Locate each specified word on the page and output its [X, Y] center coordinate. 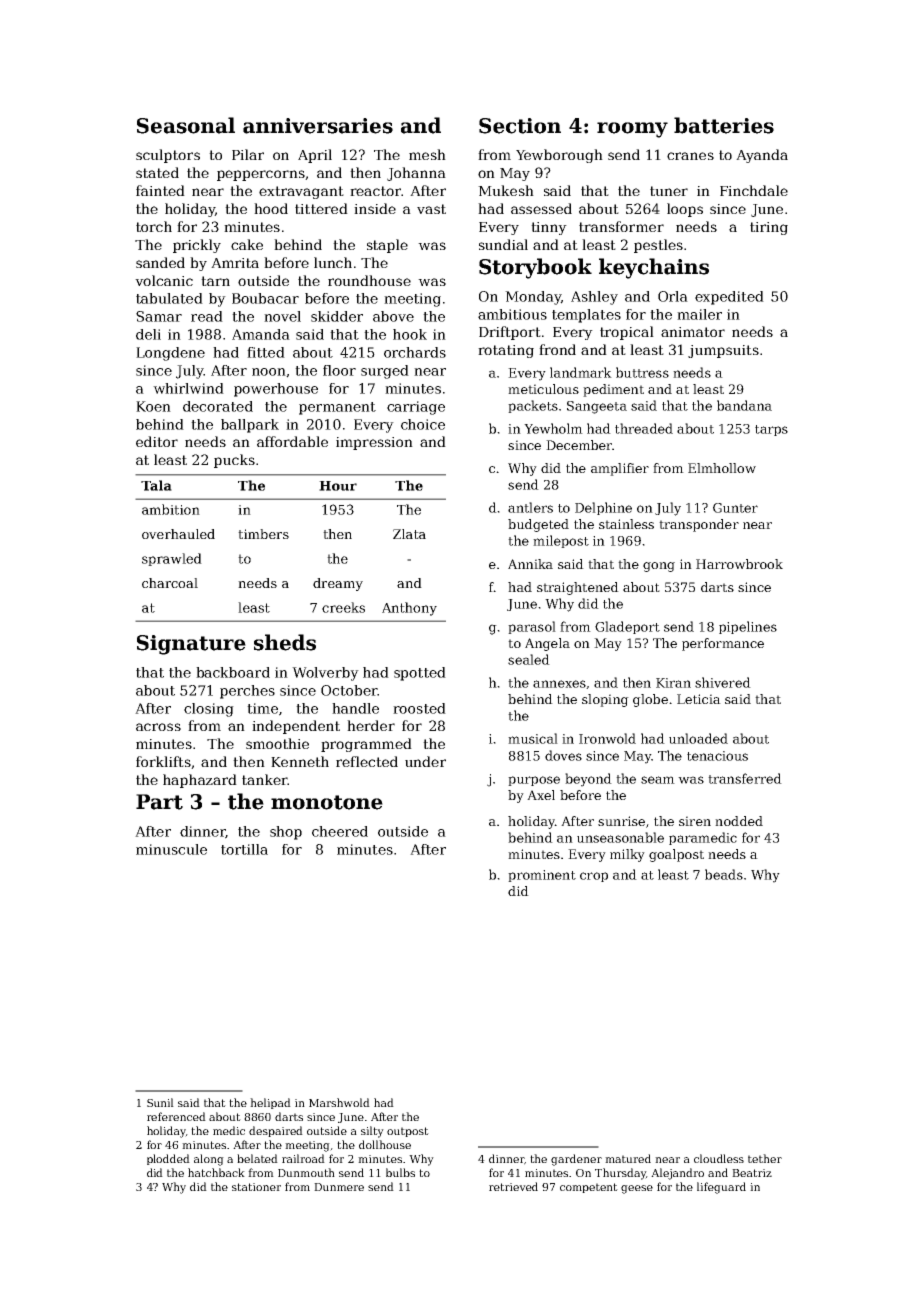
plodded [168, 1159]
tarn [215, 281]
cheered [340, 831]
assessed [541, 208]
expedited [729, 298]
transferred [745, 778]
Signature [191, 645]
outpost [408, 1132]
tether [765, 1158]
